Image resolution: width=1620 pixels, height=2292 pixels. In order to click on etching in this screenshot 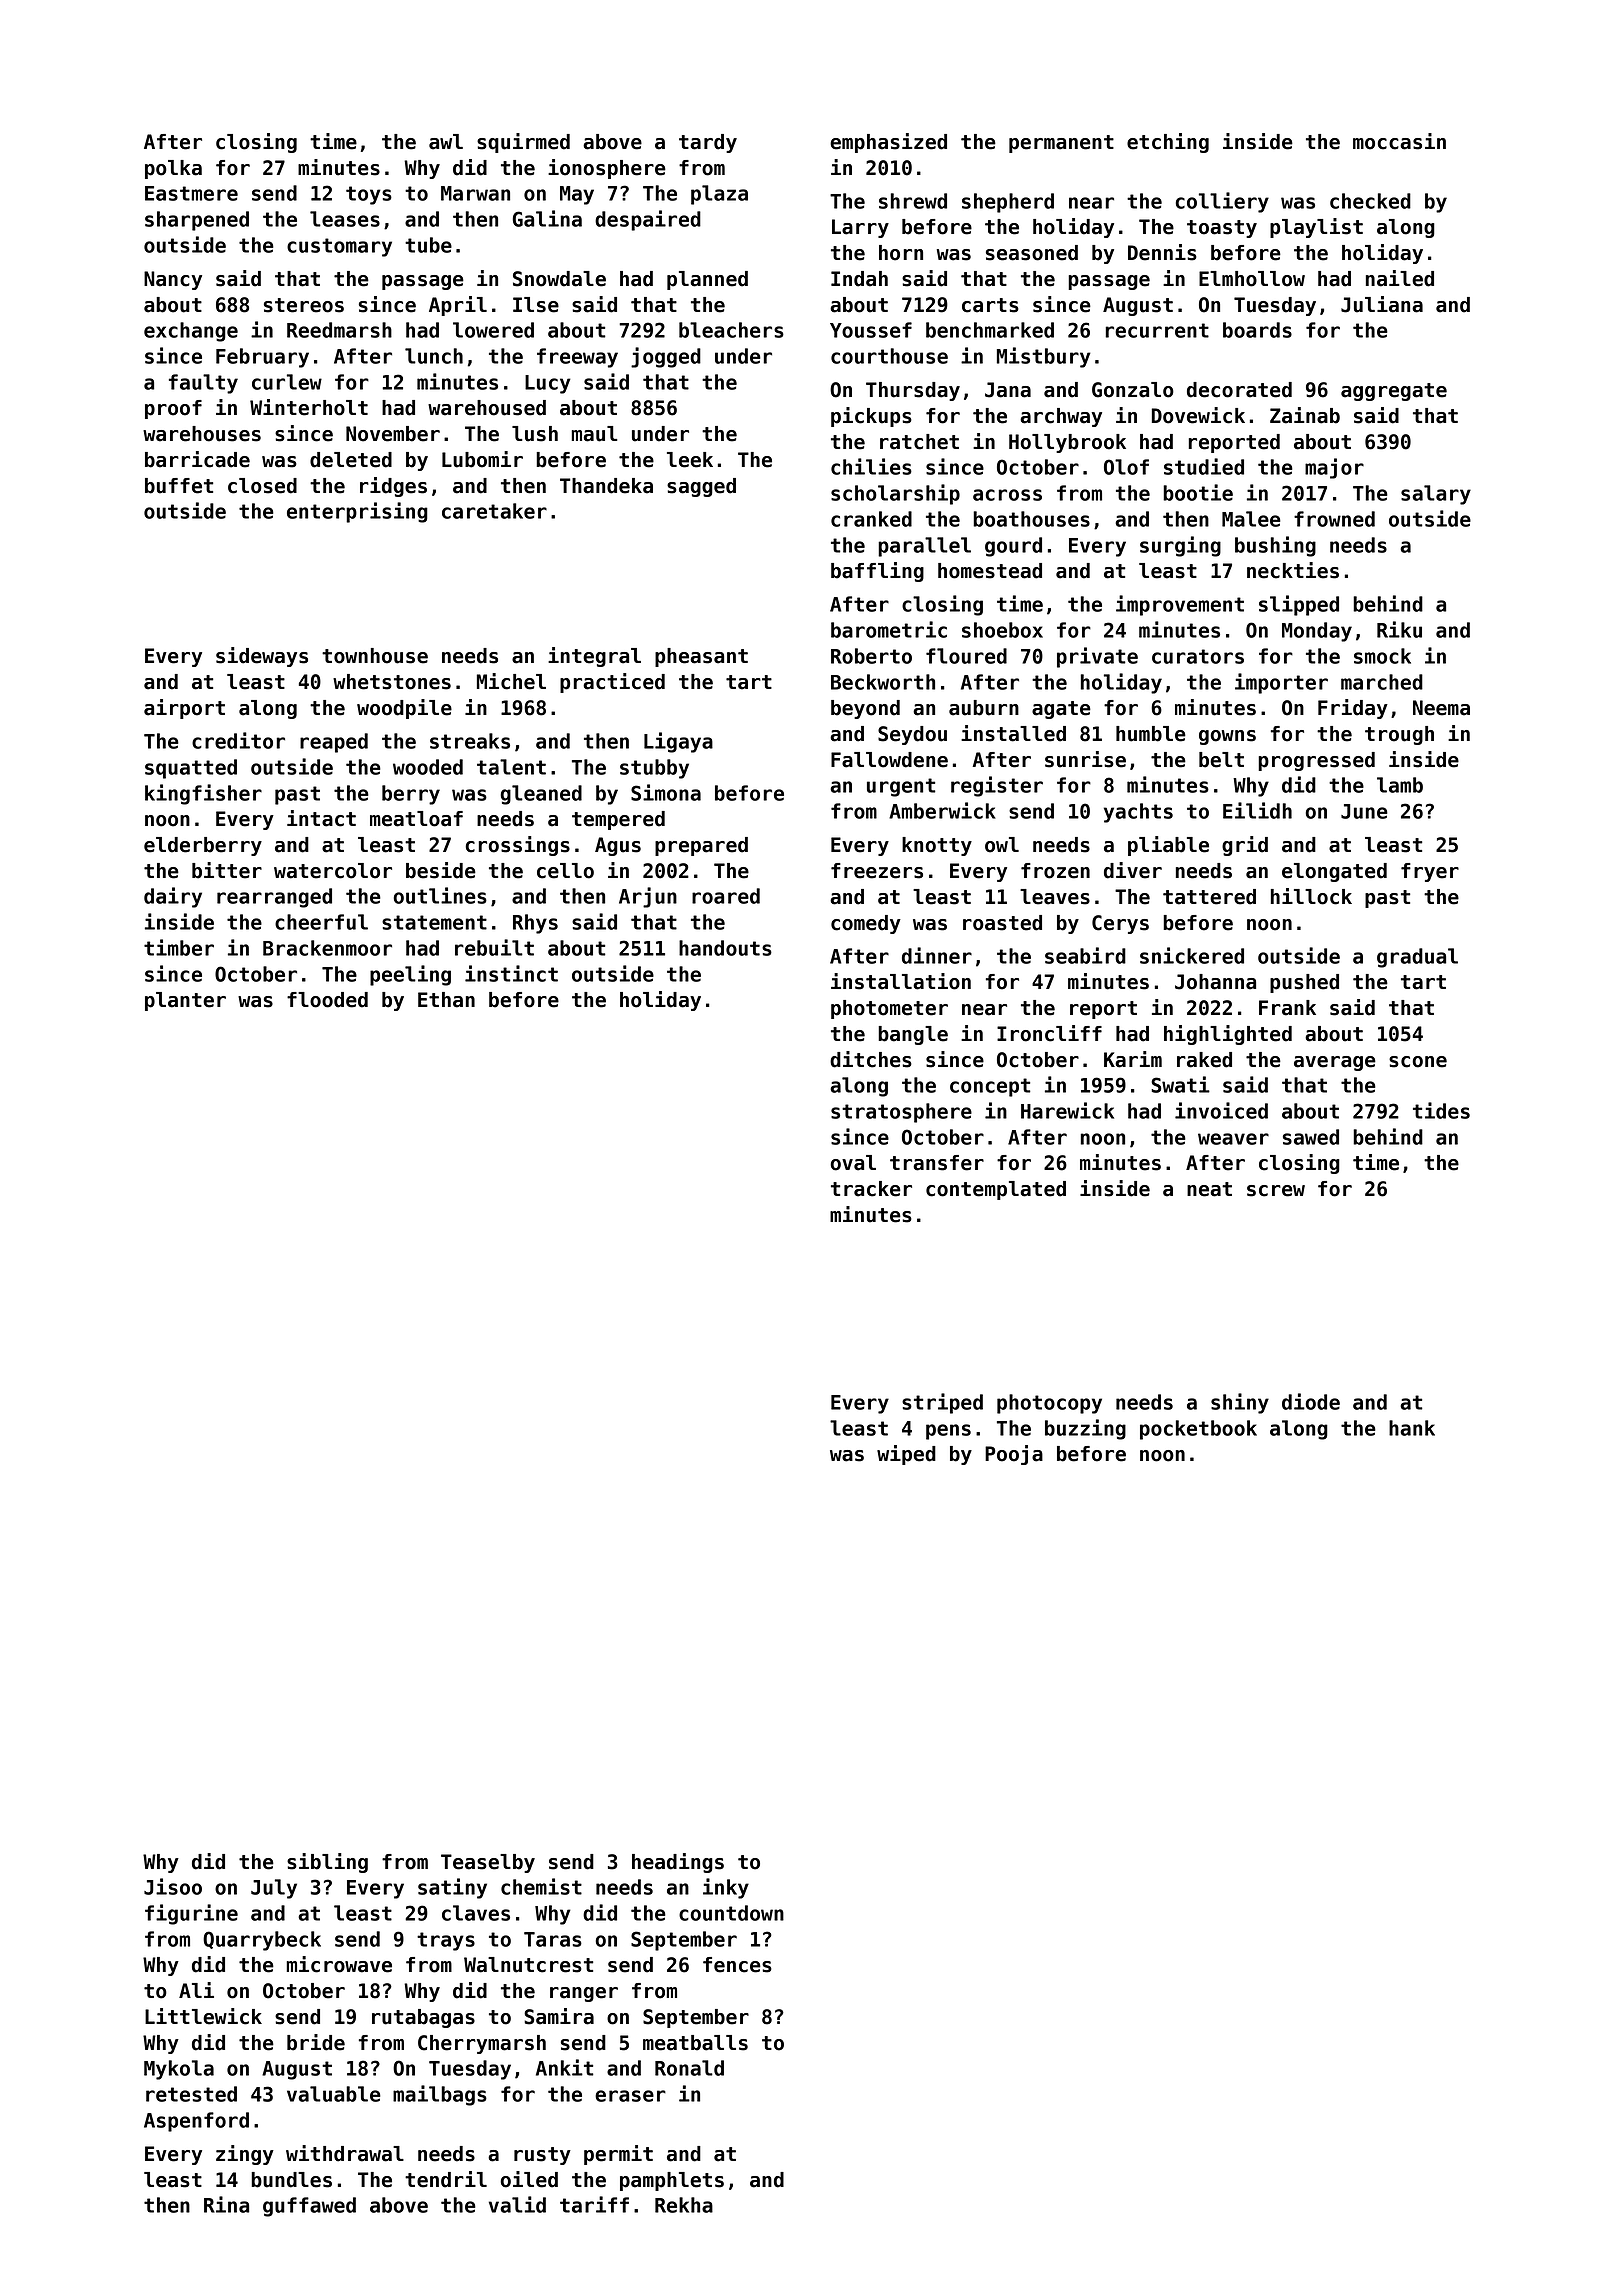, I will do `click(1168, 143)`.
